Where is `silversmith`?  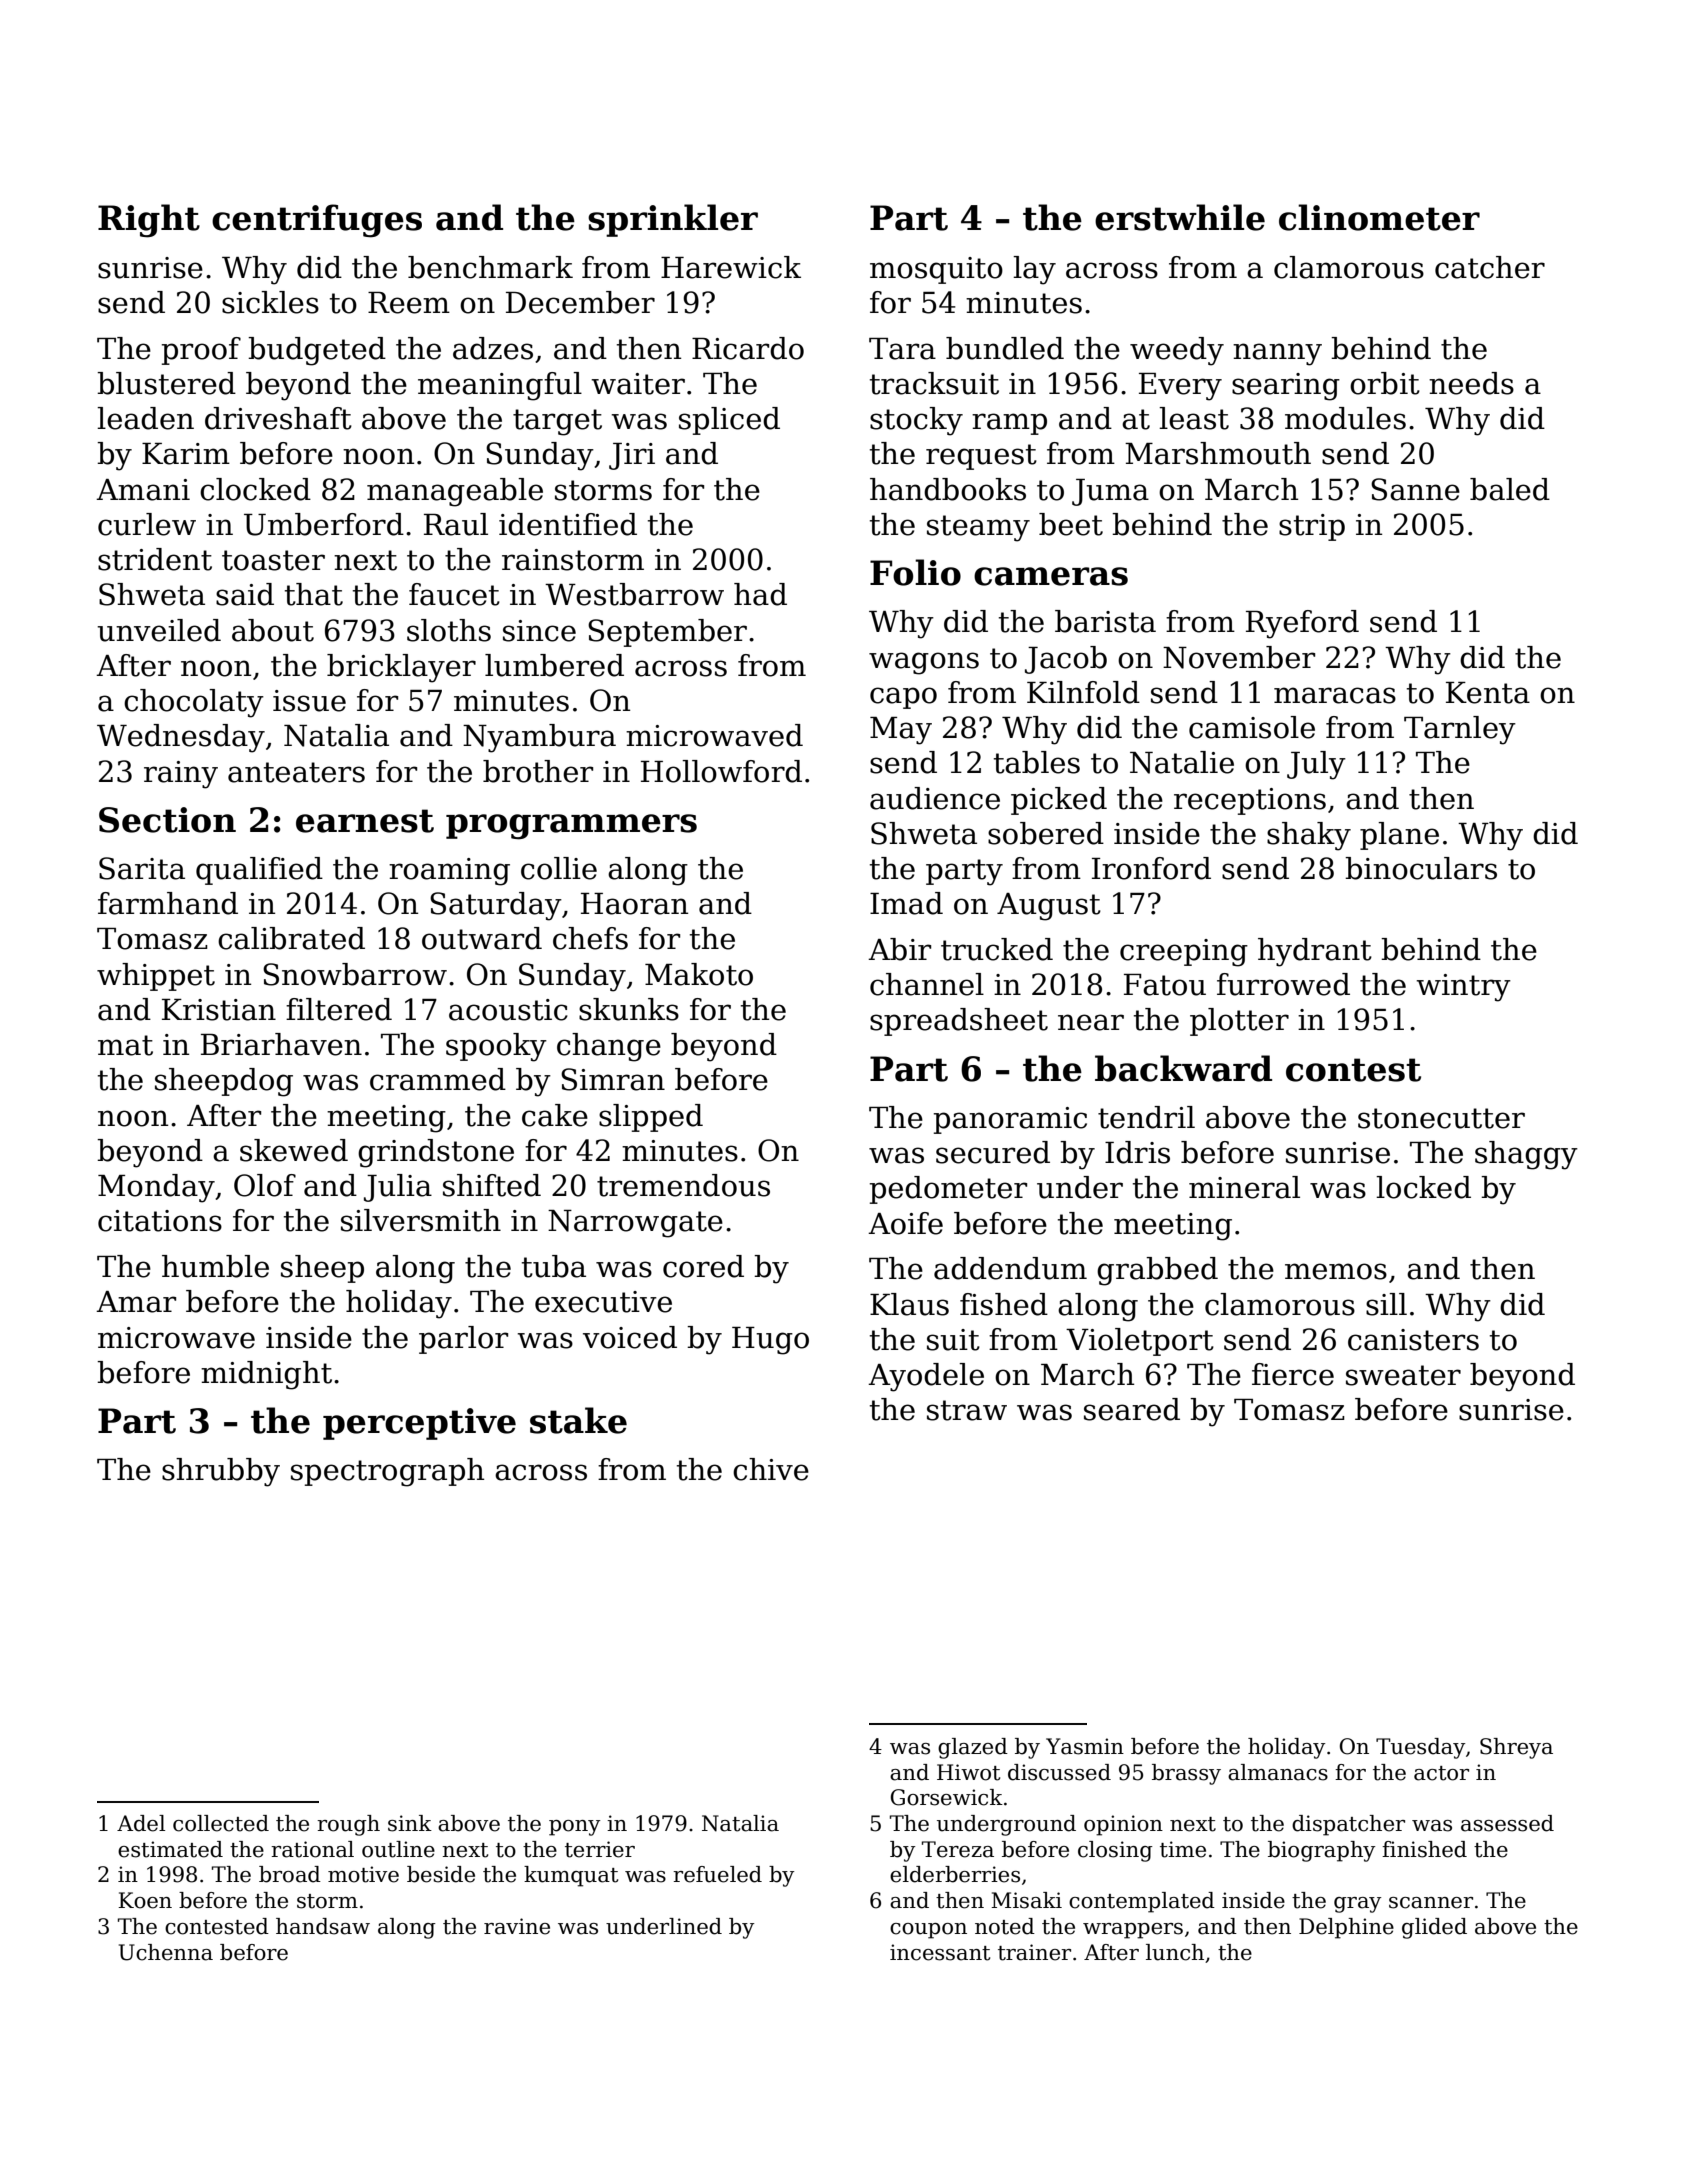 silversmith is located at coordinates (421, 1220).
